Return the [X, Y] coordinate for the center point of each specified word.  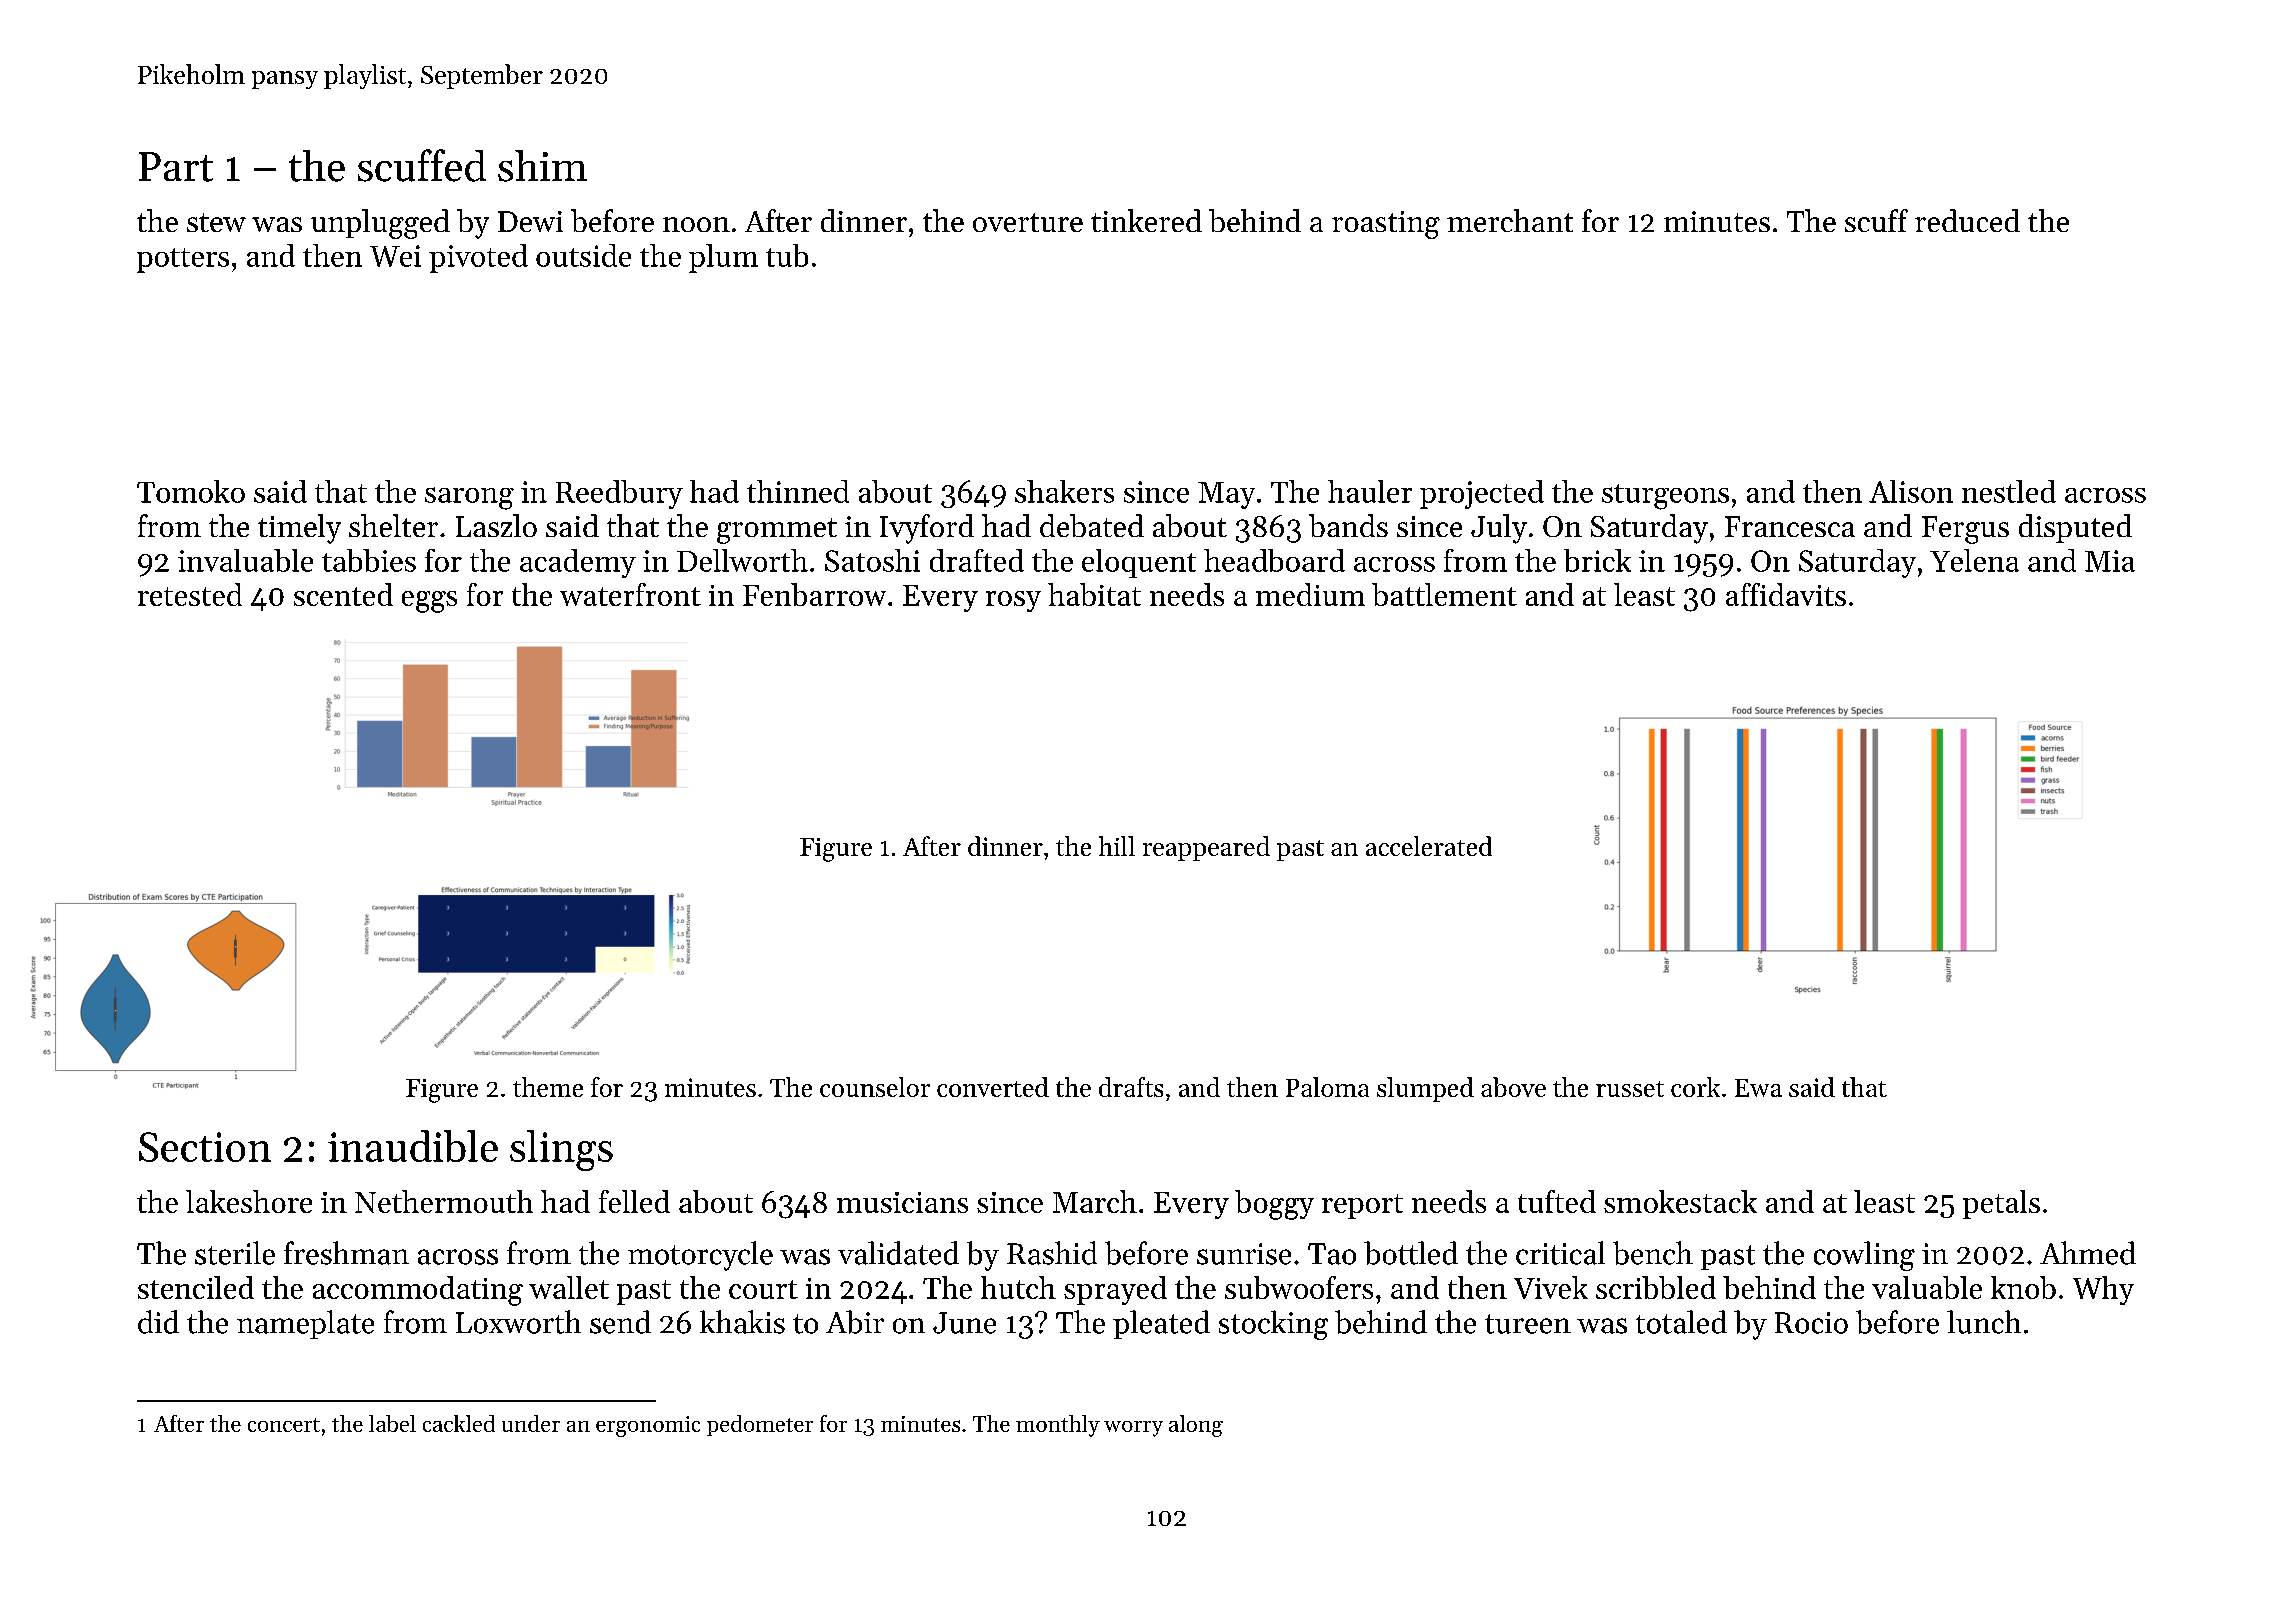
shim [542, 166]
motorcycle [700, 1256]
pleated [1161, 1324]
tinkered [1146, 220]
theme [548, 1087]
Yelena [1974, 560]
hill [1117, 846]
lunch [1984, 1322]
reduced [1967, 220]
